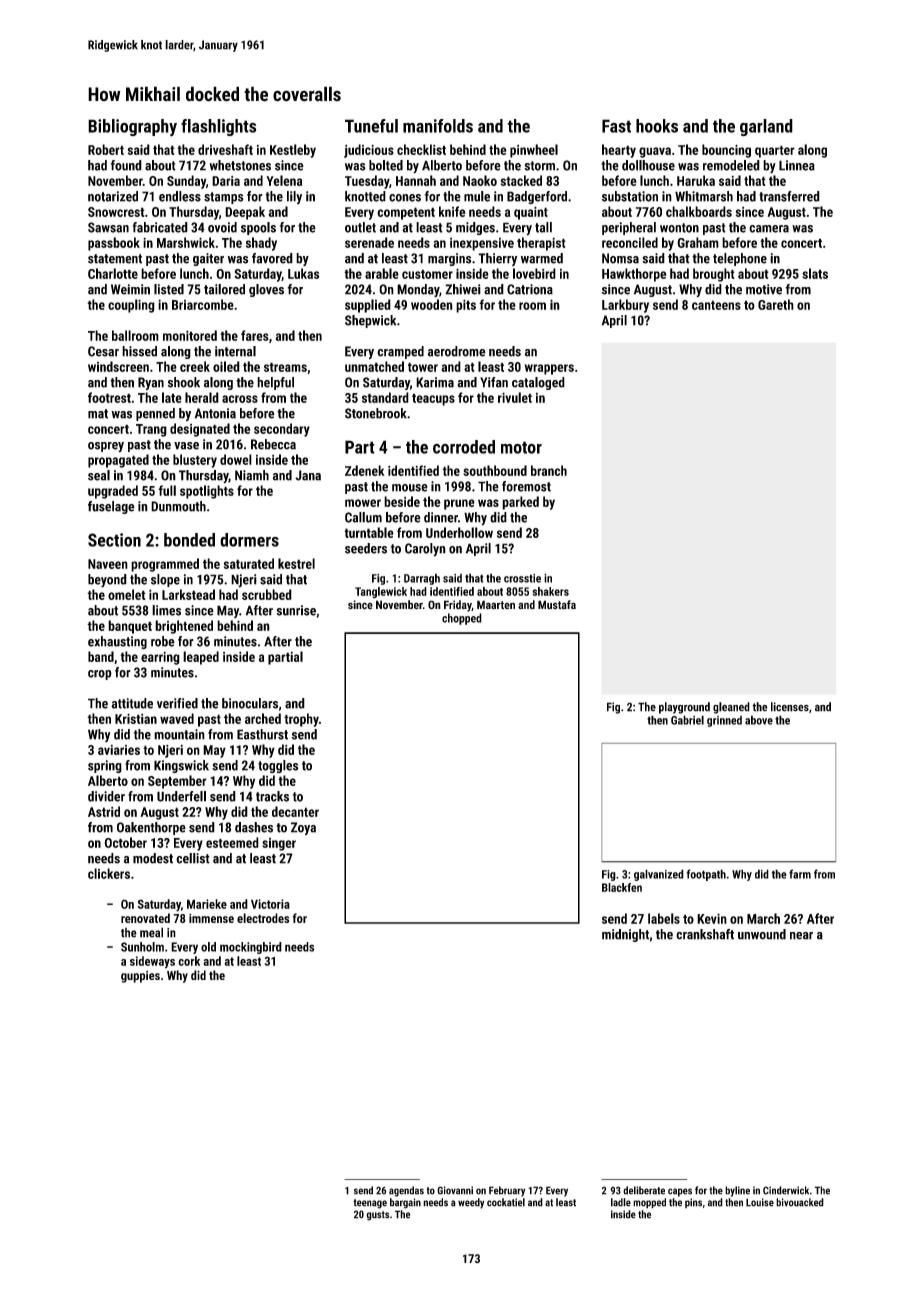 This screenshot has width=924, height=1308. I want to click on trophy, so click(301, 720).
